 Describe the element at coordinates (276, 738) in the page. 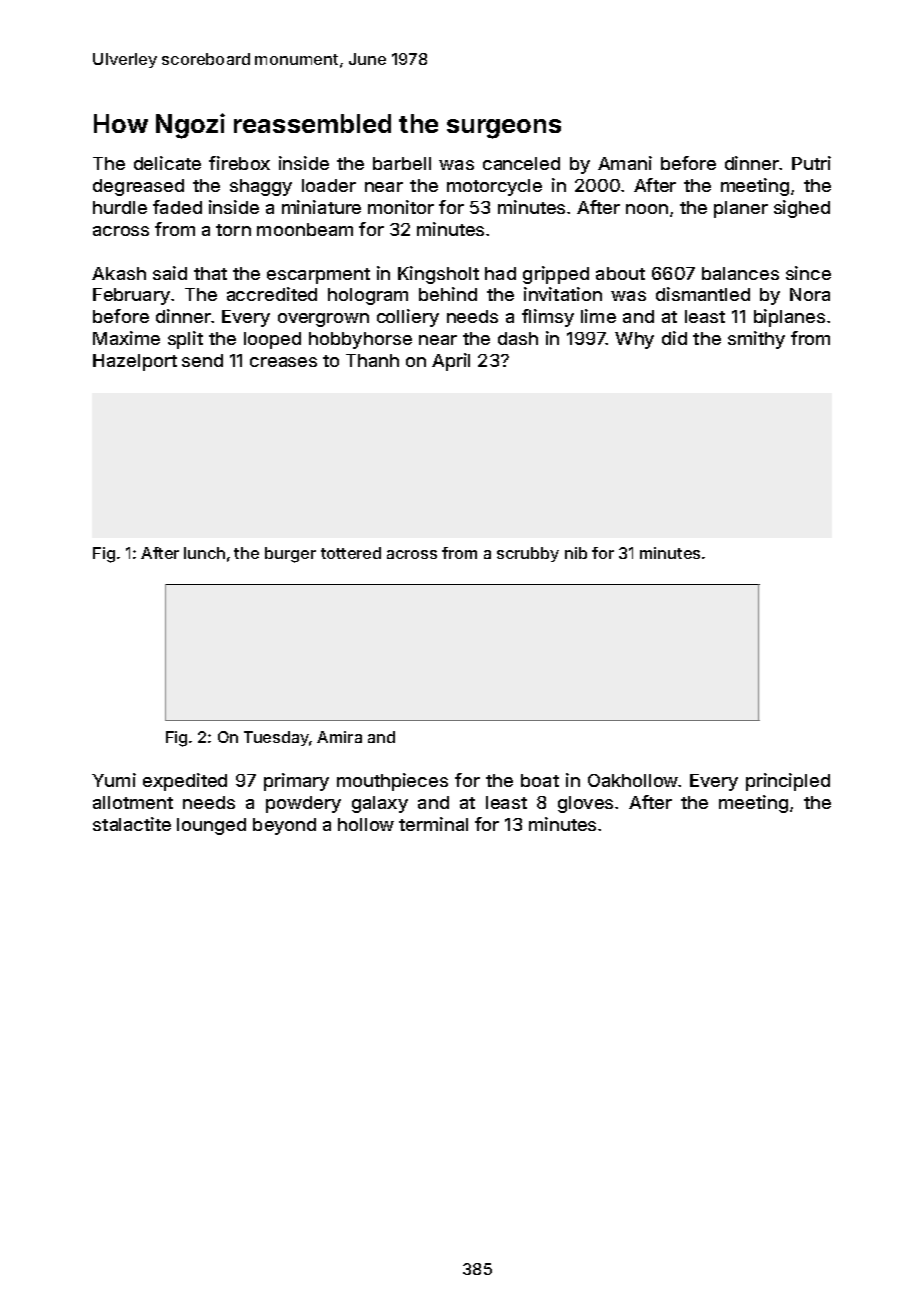

I see `Tuesday` at that location.
